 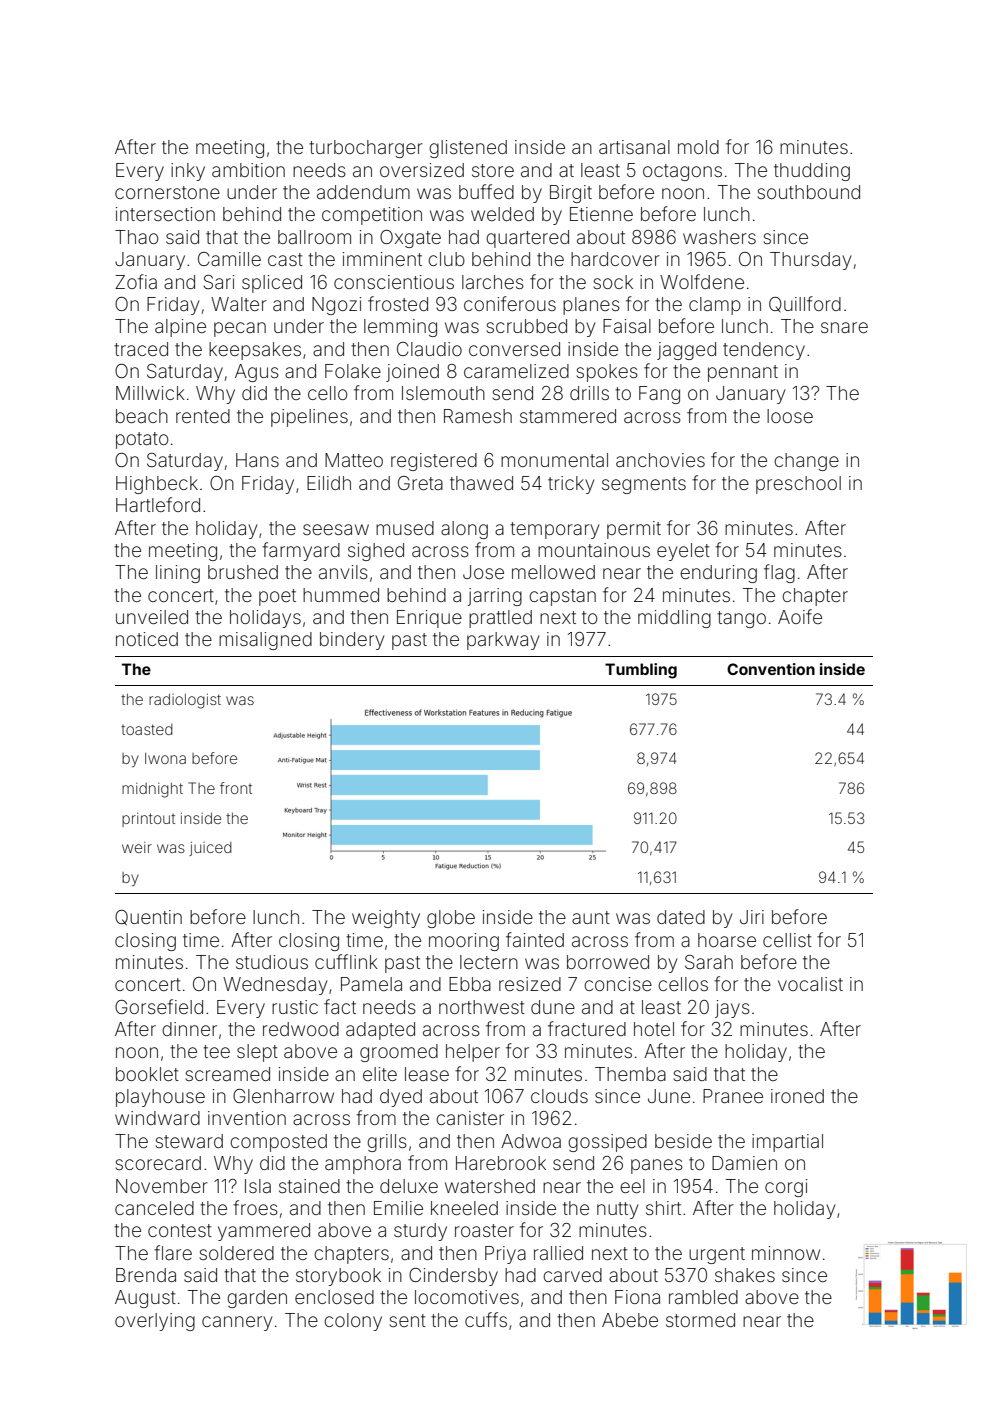 I want to click on turbocharger, so click(x=366, y=149).
